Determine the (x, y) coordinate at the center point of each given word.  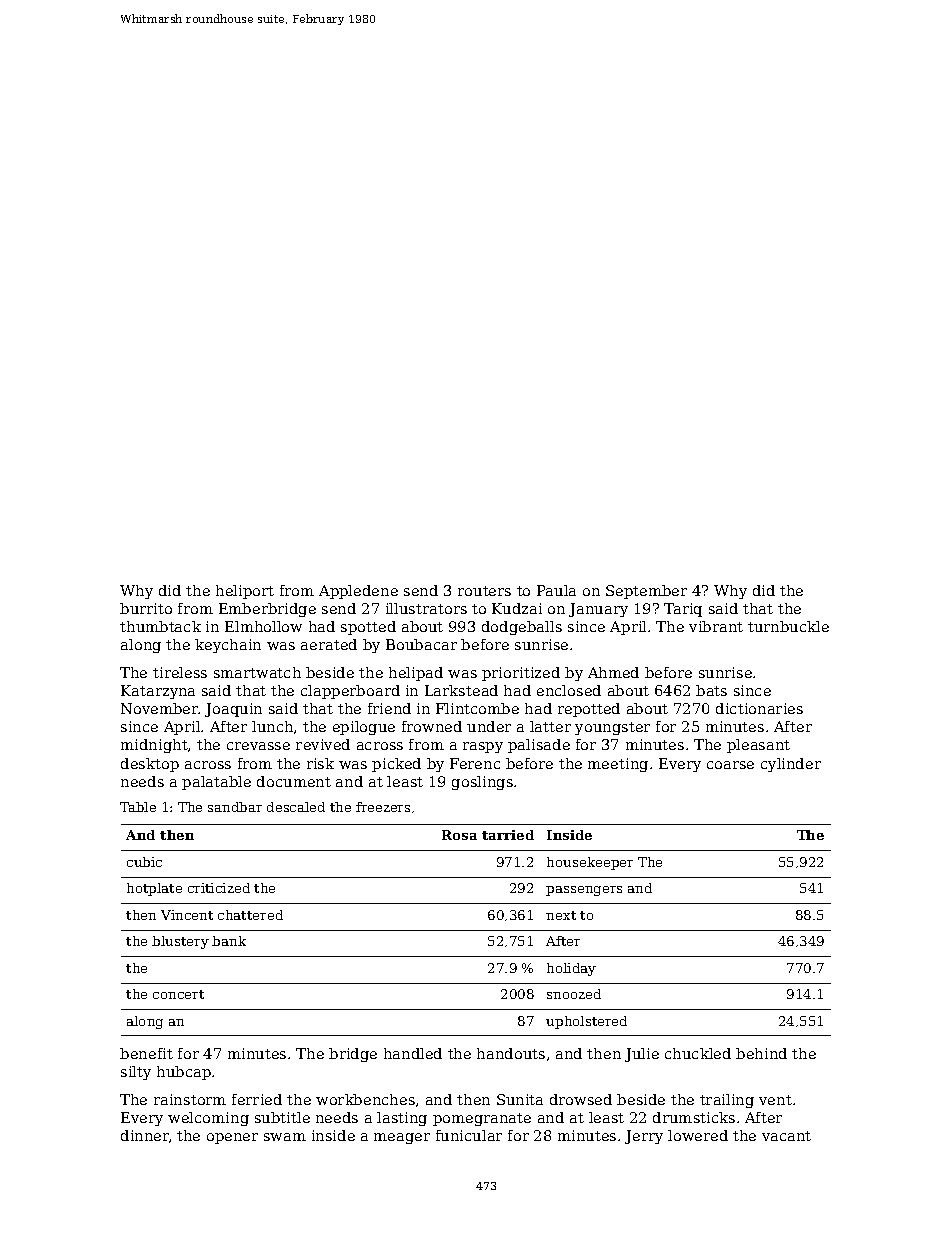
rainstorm (190, 1099)
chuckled (698, 1053)
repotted (589, 710)
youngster (612, 728)
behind (761, 1053)
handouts (511, 1053)
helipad (416, 674)
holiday (571, 969)
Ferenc (475, 763)
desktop (150, 765)
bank (229, 941)
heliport (245, 592)
